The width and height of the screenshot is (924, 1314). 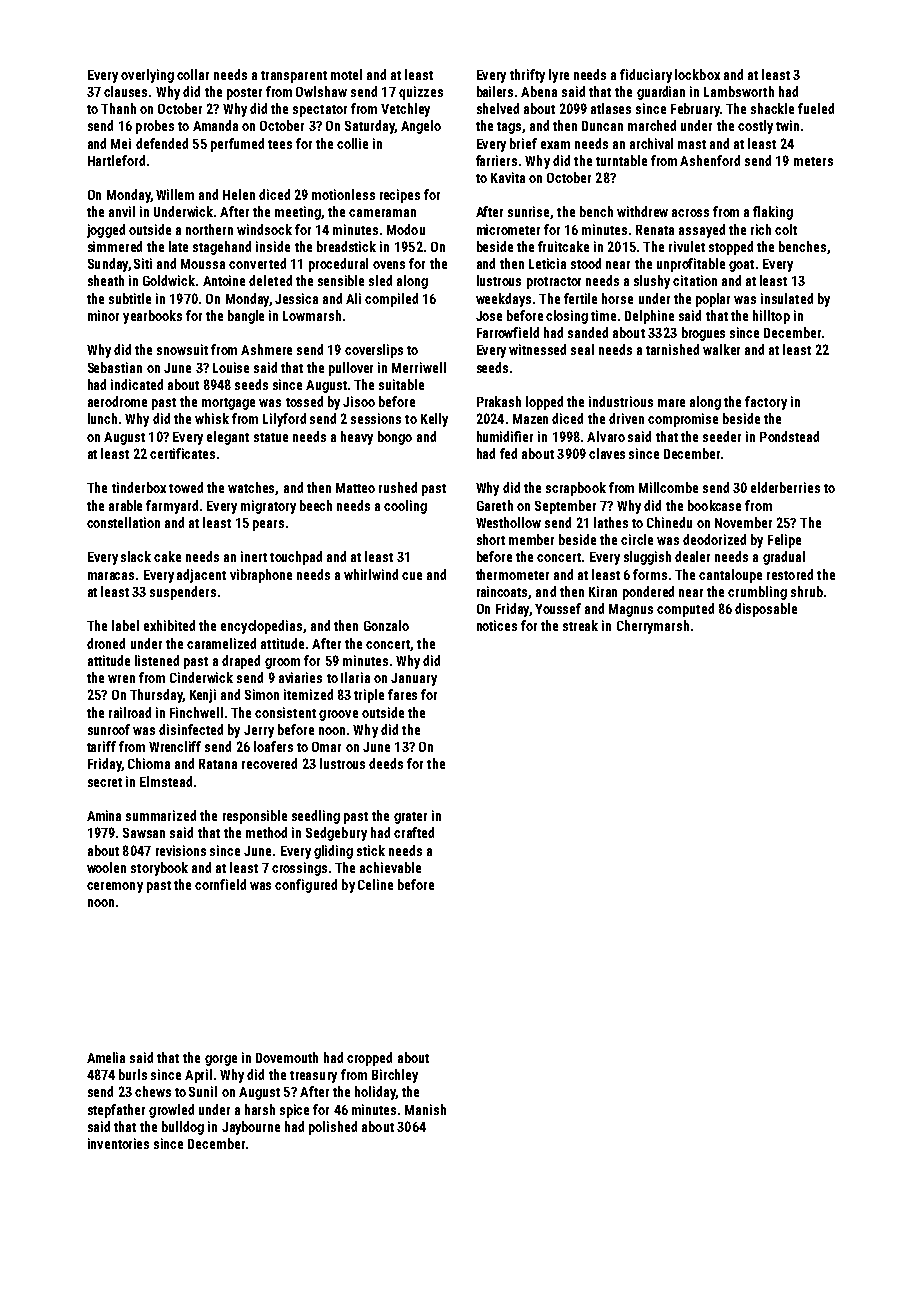 I want to click on disposable, so click(x=766, y=610).
